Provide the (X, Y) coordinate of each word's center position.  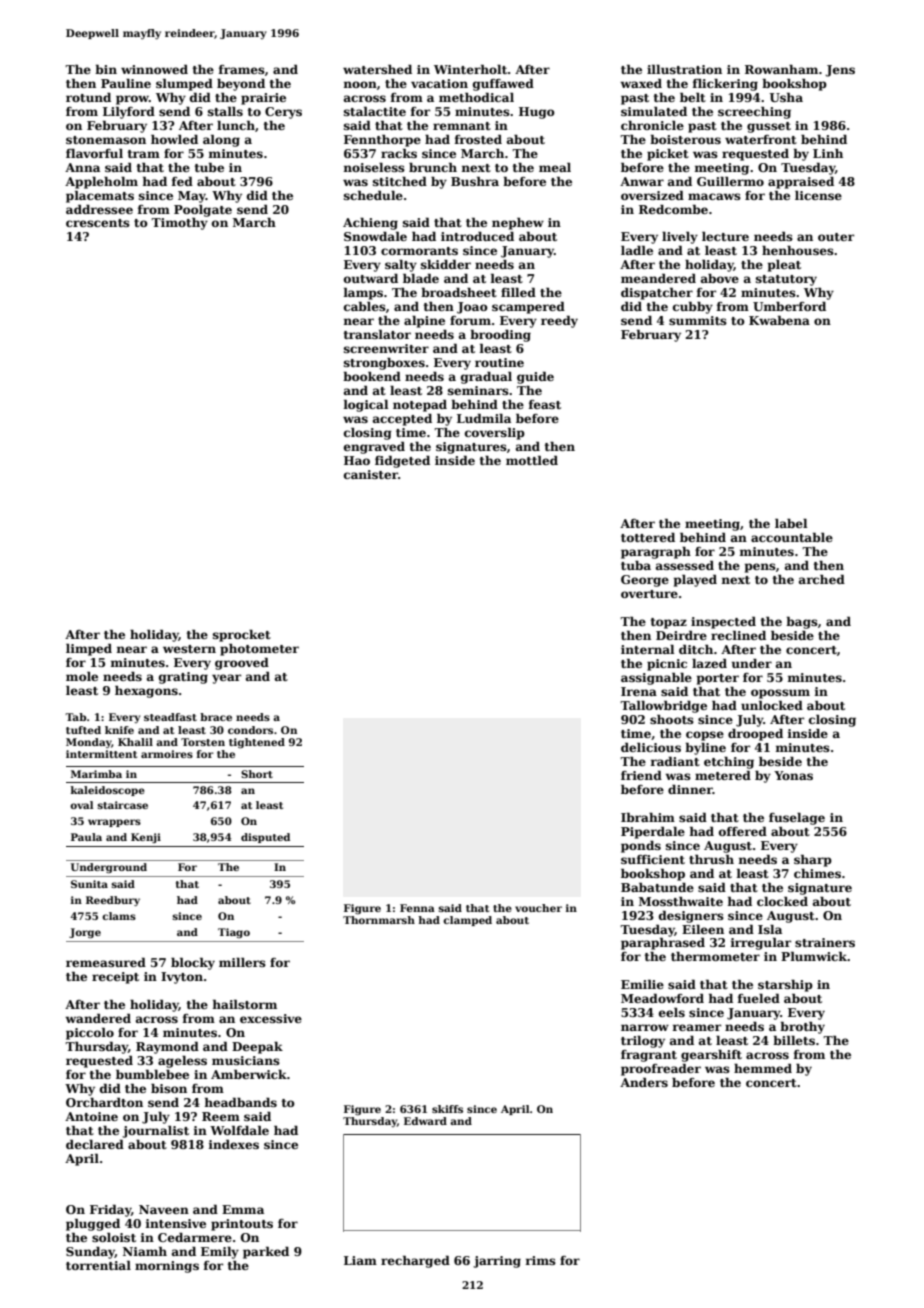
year (226, 679)
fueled (759, 998)
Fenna (417, 908)
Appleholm (101, 182)
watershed (377, 69)
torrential (98, 1265)
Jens (840, 71)
